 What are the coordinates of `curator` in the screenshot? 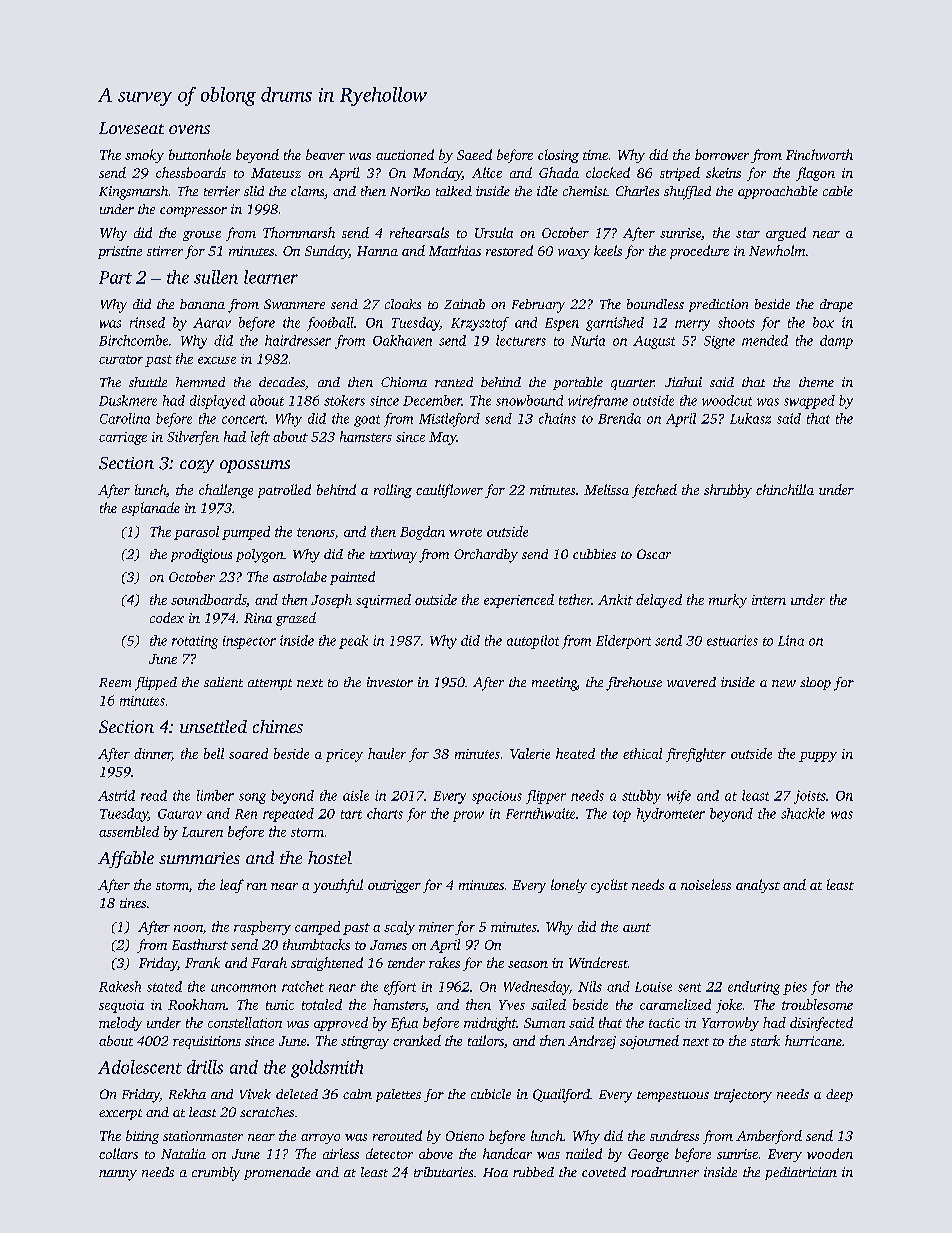 It's located at (121, 359).
